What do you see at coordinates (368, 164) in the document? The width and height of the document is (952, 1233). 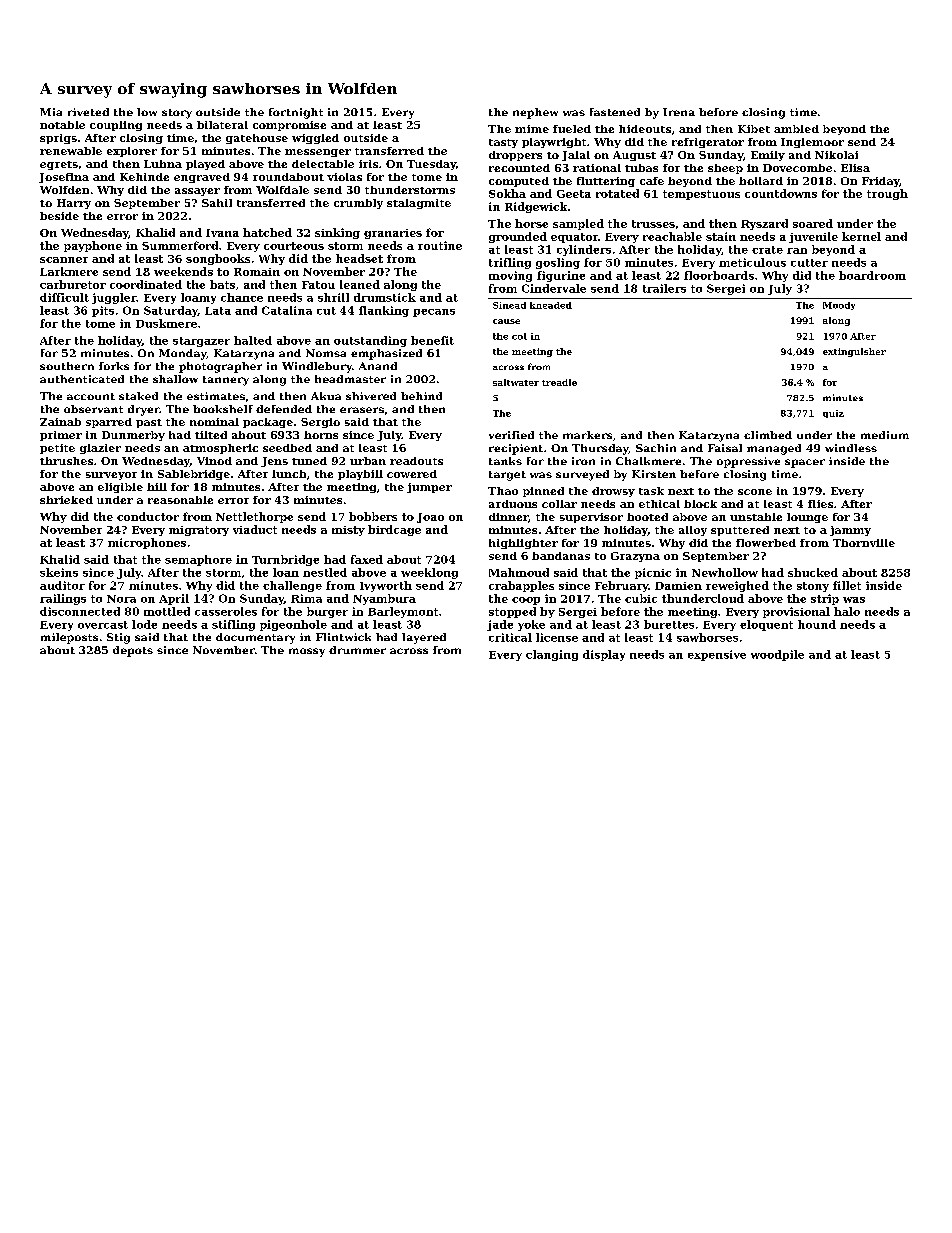 I see `iris` at bounding box center [368, 164].
